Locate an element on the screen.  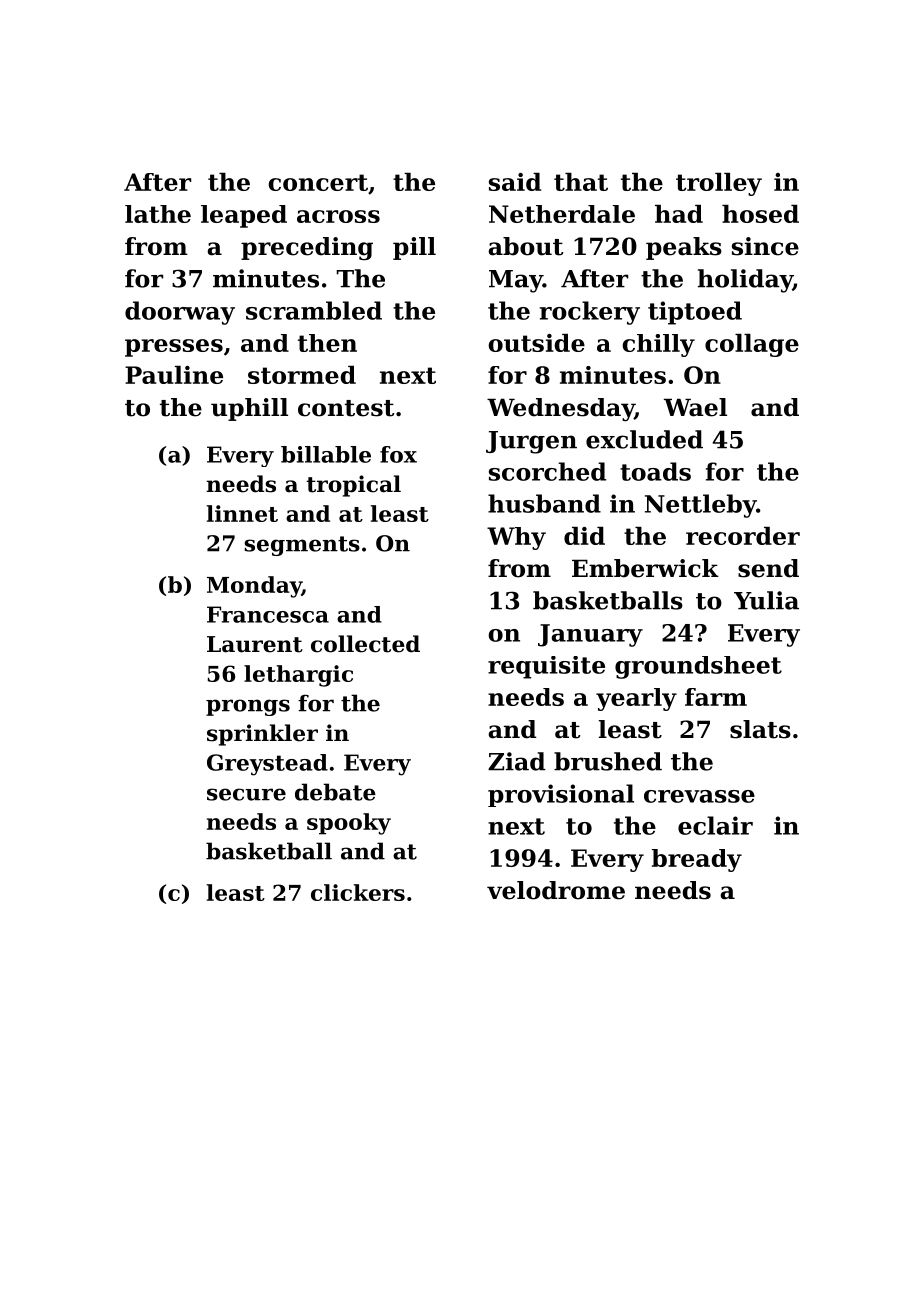
slats is located at coordinates (760, 729).
